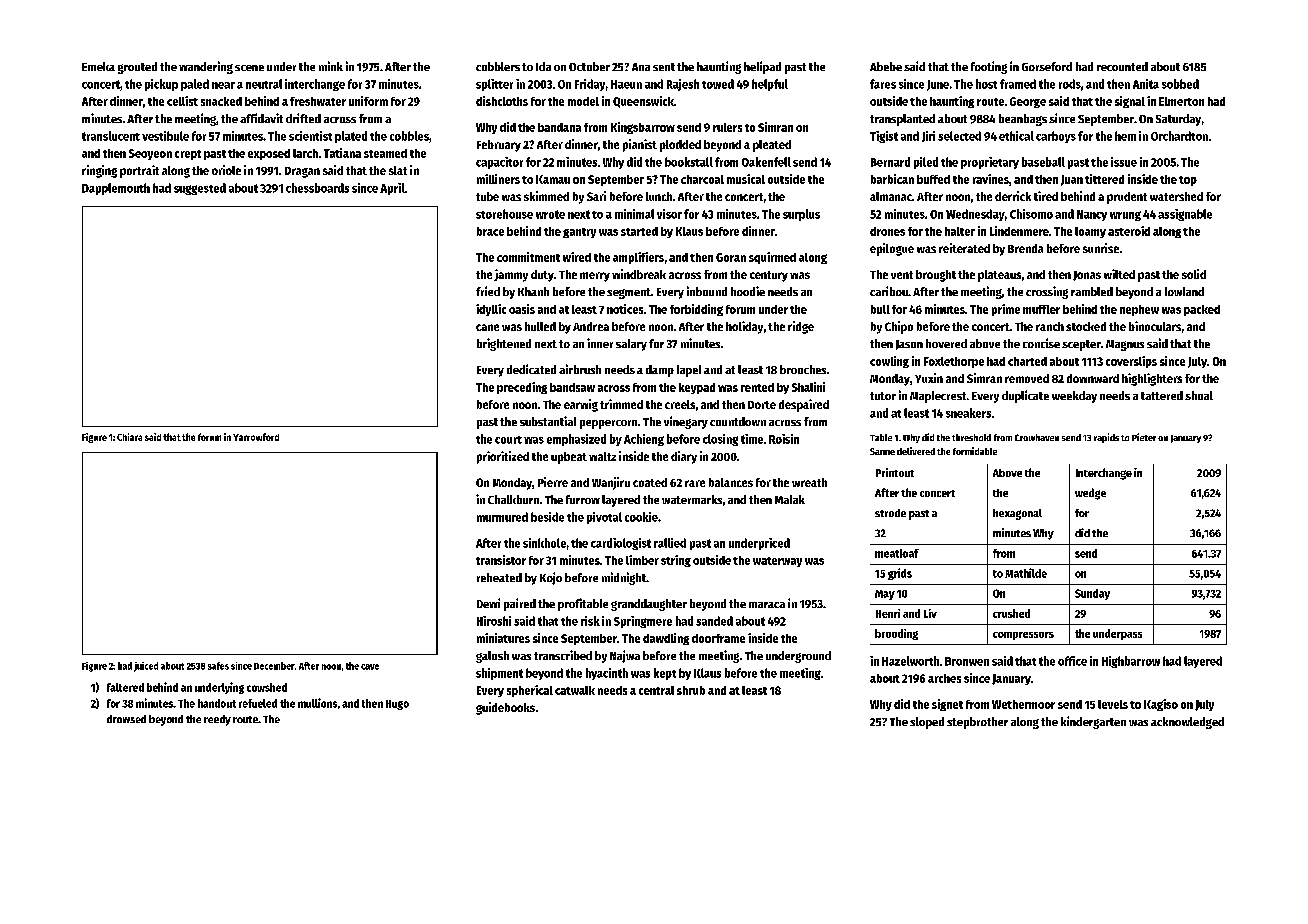 This image has width=1308, height=924. Describe the element at coordinates (563, 655) in the image. I see `transcribed` at that location.
